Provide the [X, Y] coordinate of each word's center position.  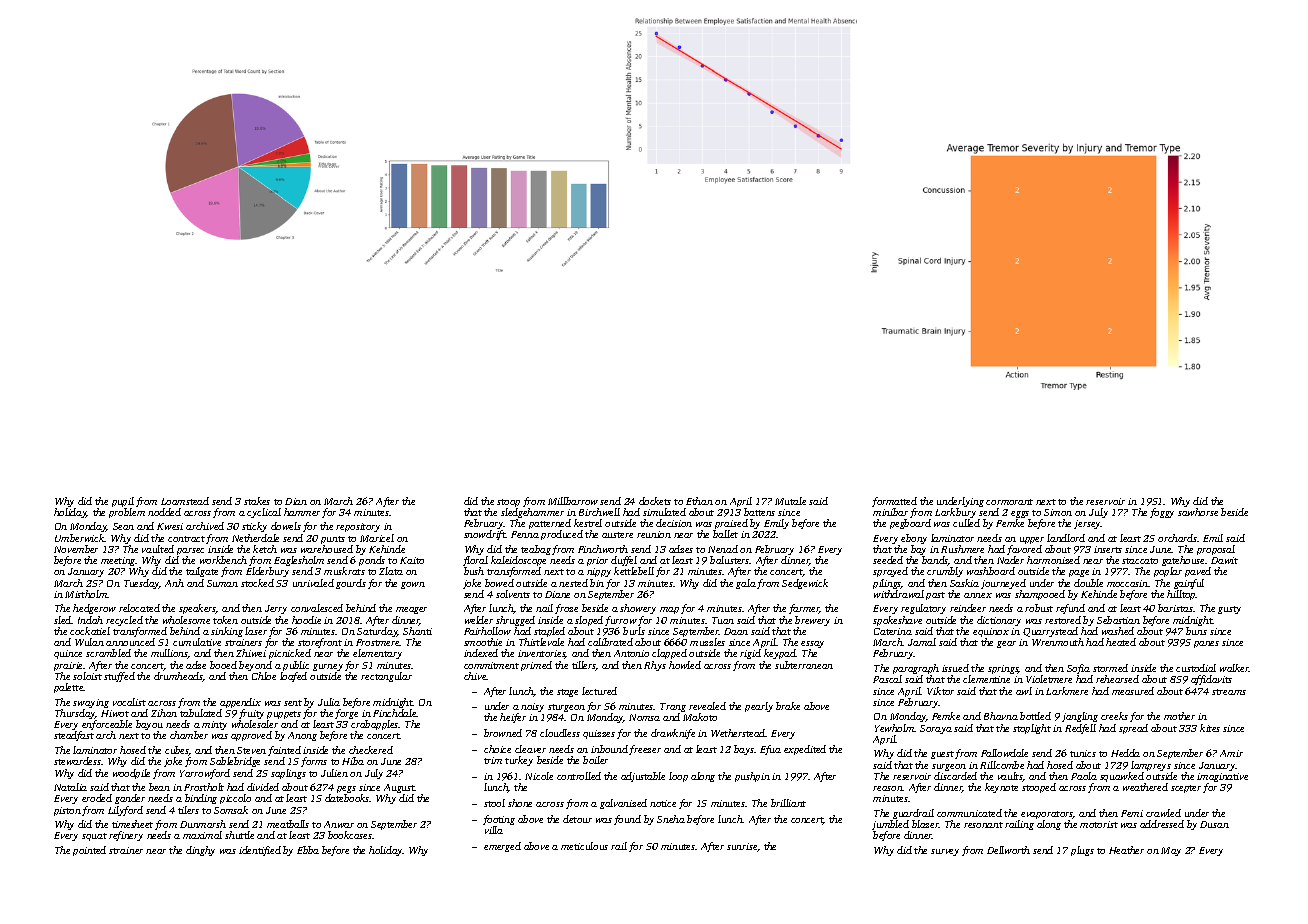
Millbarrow [573, 501]
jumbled [891, 826]
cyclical [264, 513]
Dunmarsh [203, 824]
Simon [1058, 512]
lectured [599, 691]
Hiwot [115, 713]
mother [1179, 716]
